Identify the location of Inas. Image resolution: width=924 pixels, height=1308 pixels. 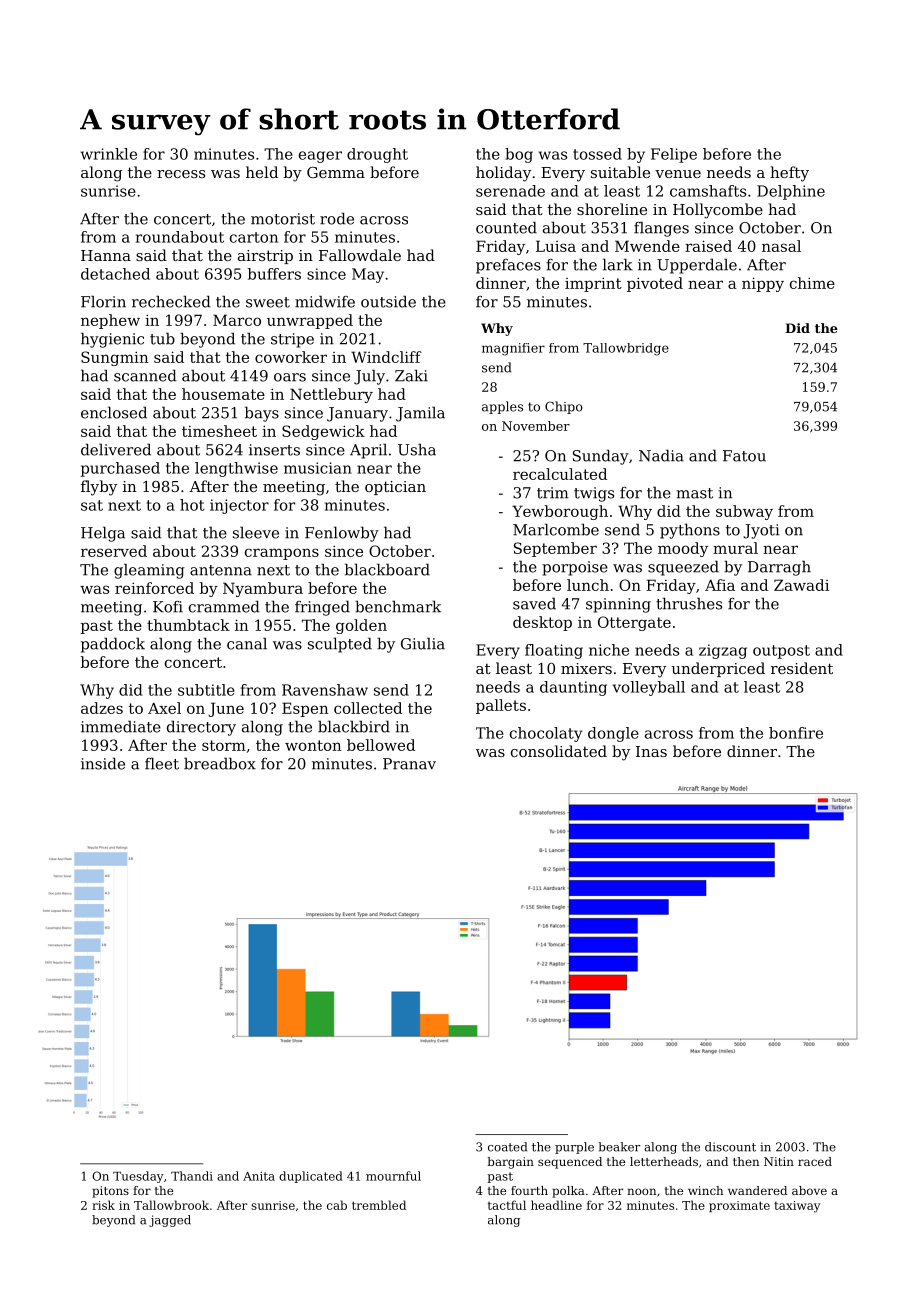
(651, 751).
